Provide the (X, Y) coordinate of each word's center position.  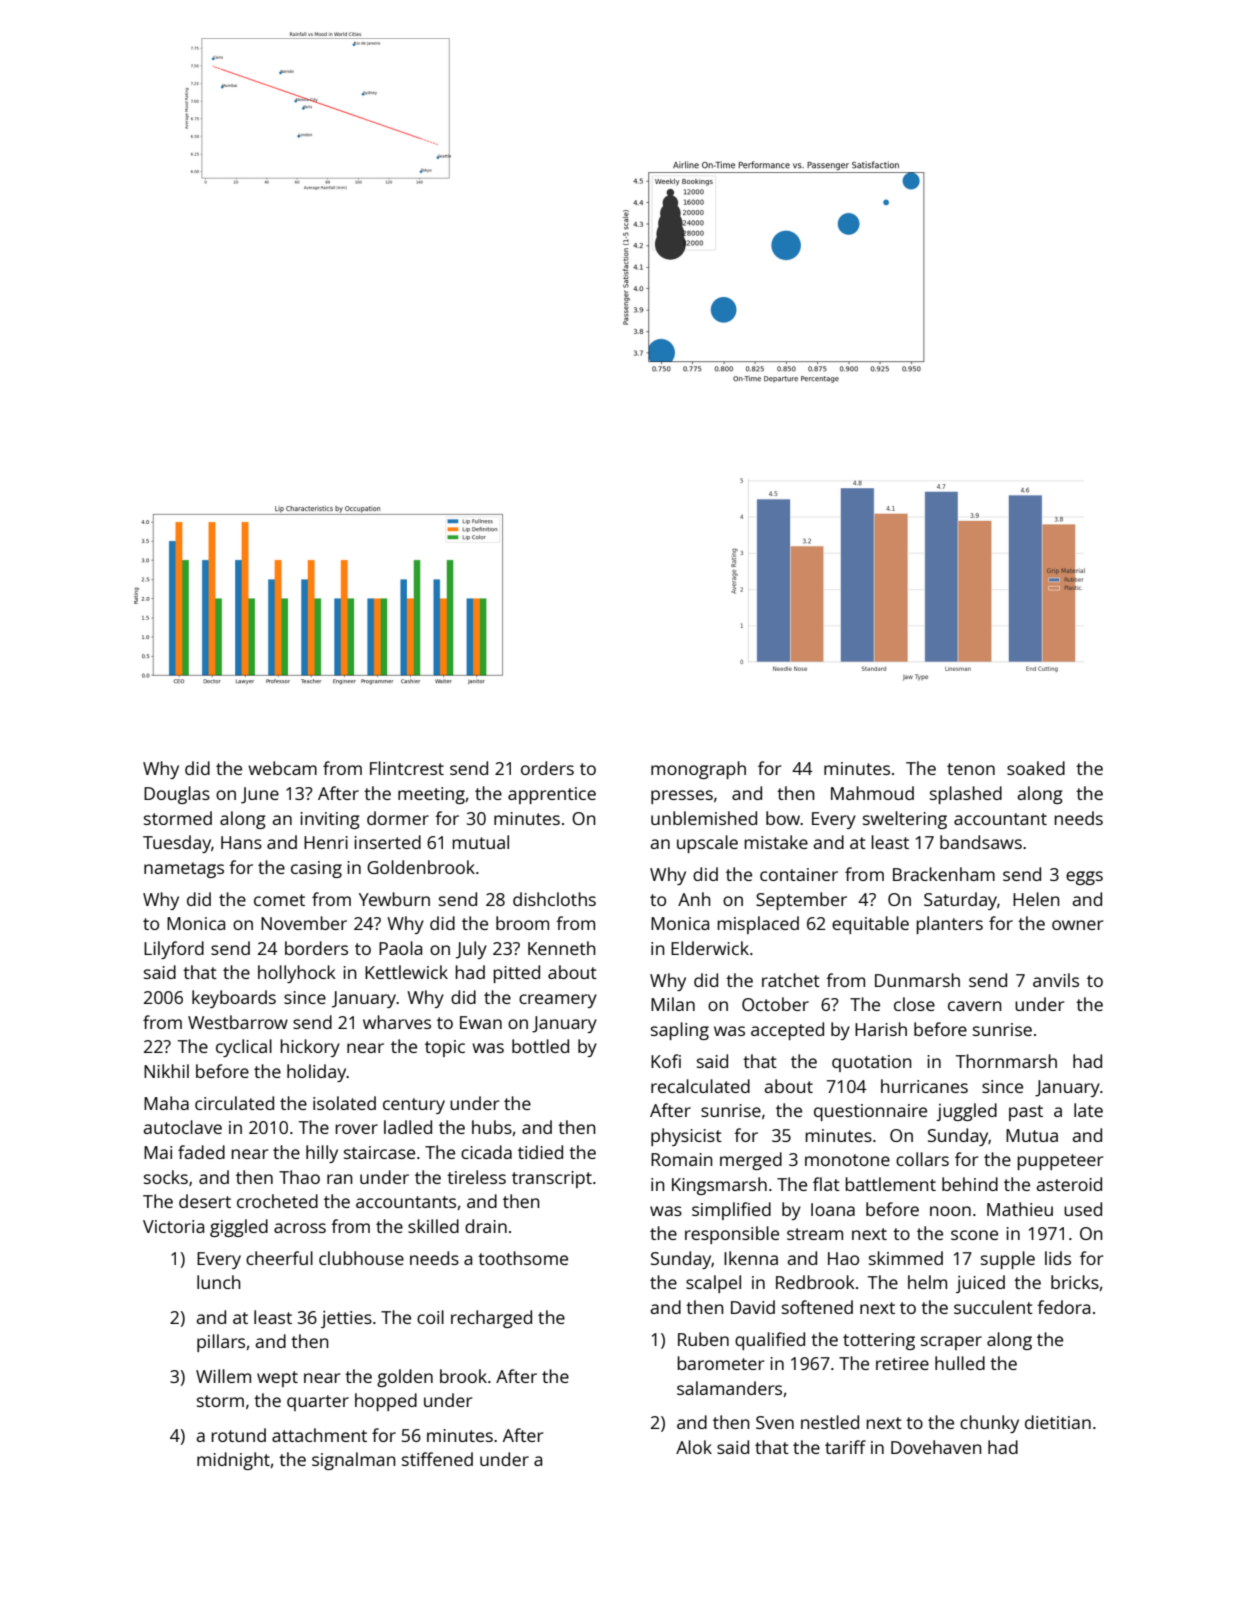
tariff (845, 1447)
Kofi (666, 1061)
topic (445, 1048)
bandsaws (981, 842)
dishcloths (554, 899)
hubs (492, 1127)
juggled (966, 1112)
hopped (386, 1402)
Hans (241, 842)
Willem (223, 1376)
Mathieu (1020, 1209)
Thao (299, 1177)
